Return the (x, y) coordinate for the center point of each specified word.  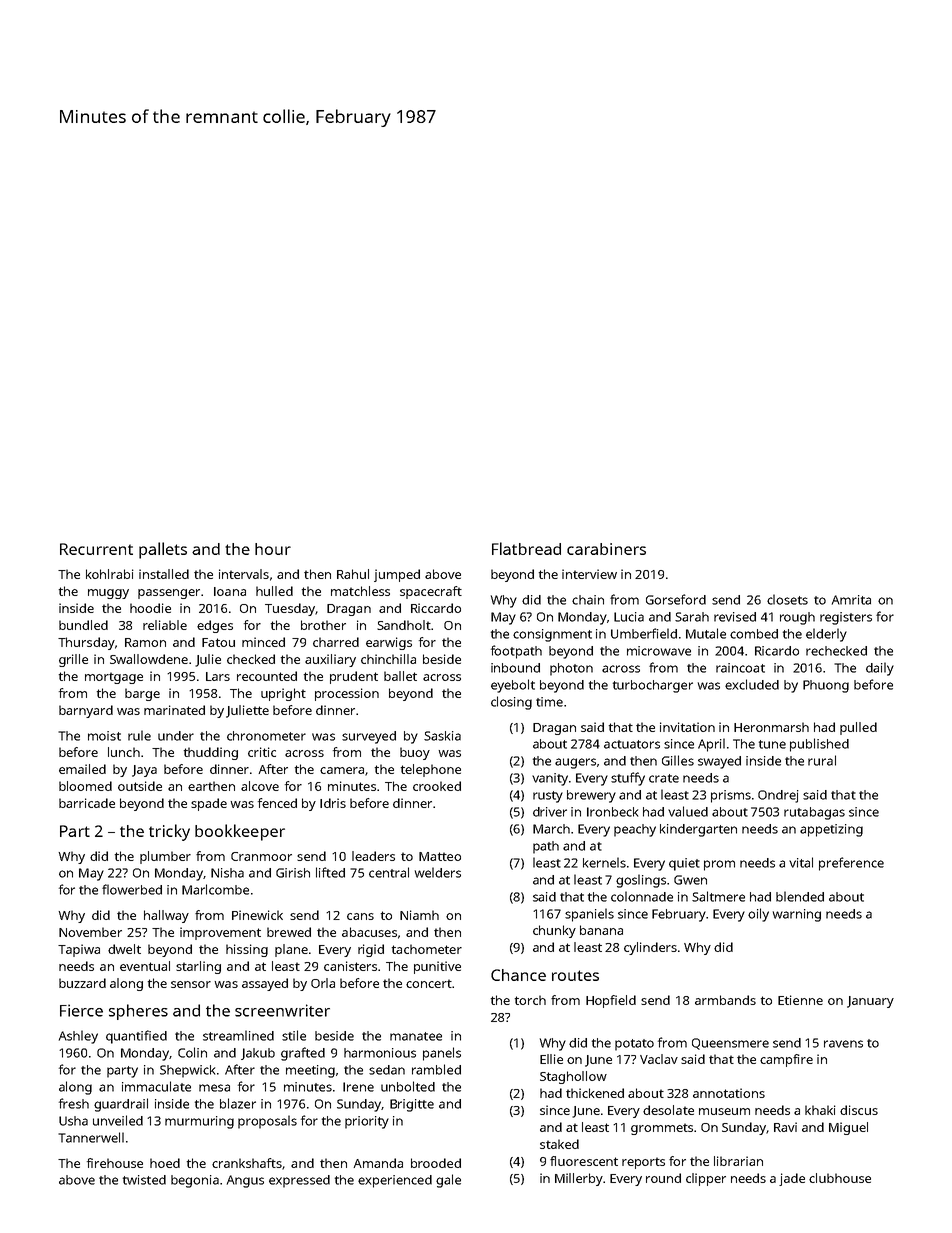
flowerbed (132, 889)
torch (530, 1000)
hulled (274, 591)
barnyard (86, 711)
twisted (144, 1180)
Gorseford (676, 599)
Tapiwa (79, 950)
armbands (725, 1000)
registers (846, 618)
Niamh (419, 915)
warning (797, 915)
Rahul (353, 574)
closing (511, 703)
